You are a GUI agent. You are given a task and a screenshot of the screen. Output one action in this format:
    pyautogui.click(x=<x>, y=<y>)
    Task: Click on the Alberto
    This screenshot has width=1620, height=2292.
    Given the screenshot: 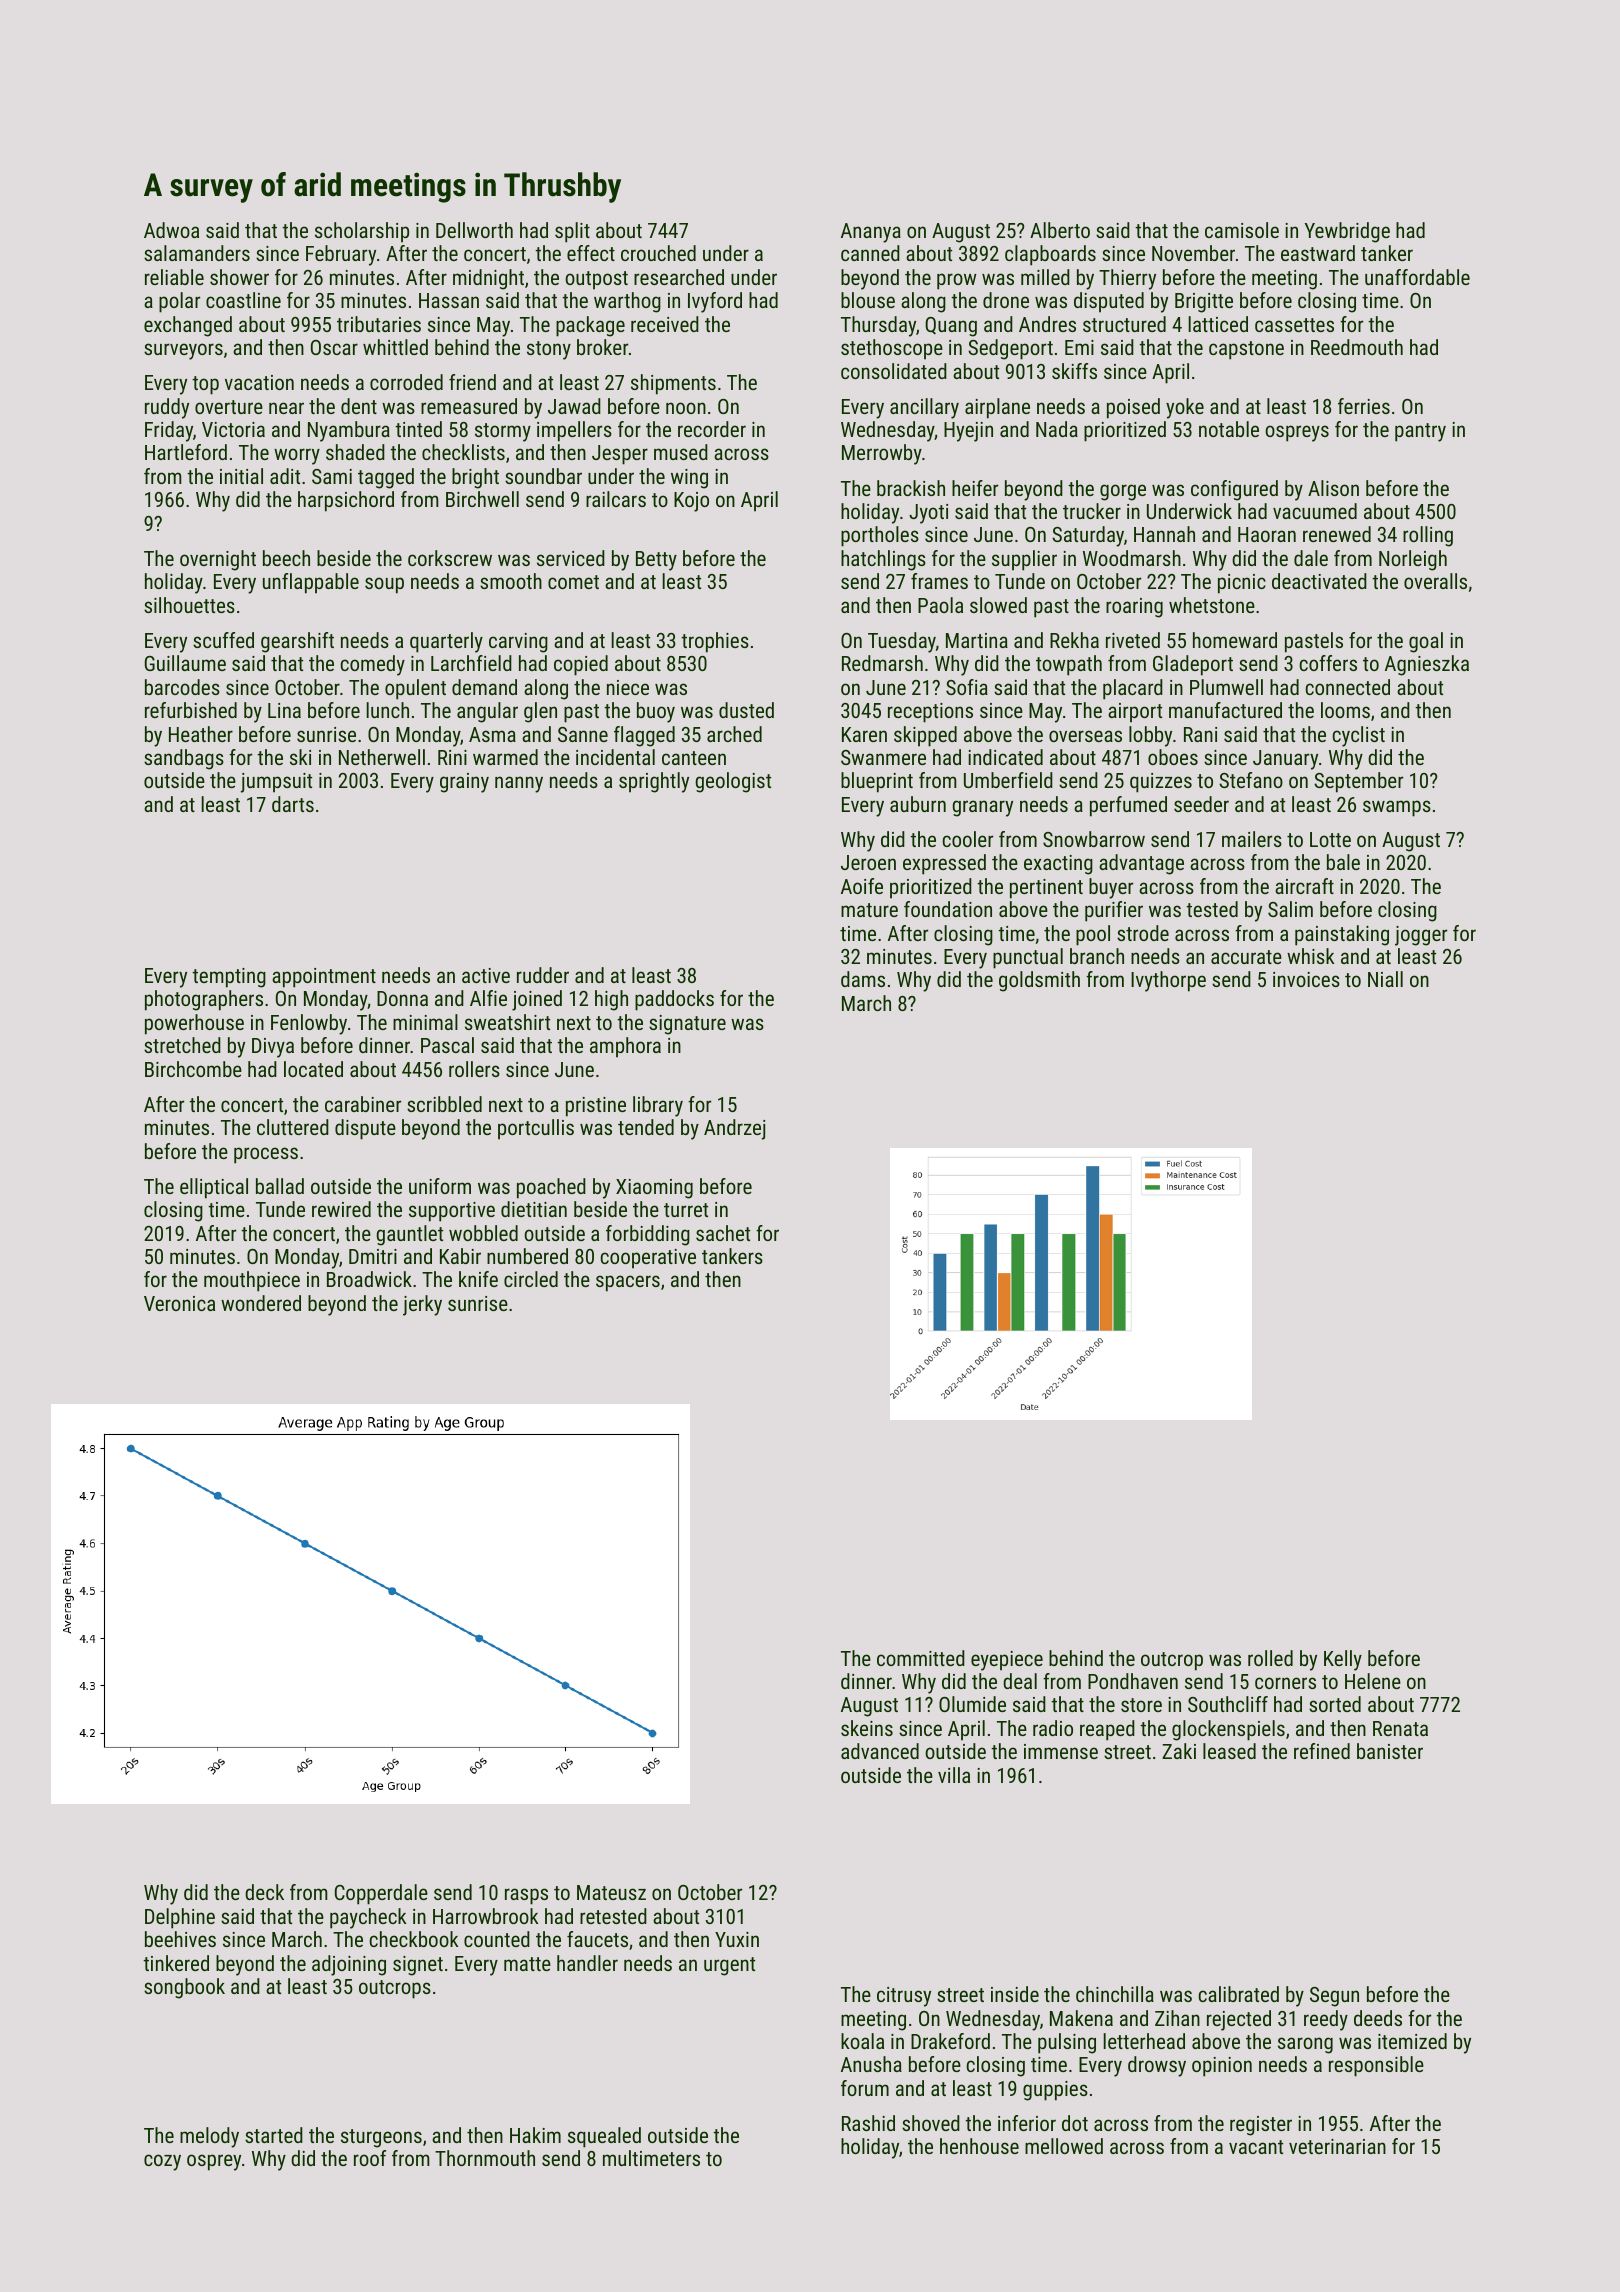 What is the action you would take?
    pyautogui.click(x=1060, y=230)
